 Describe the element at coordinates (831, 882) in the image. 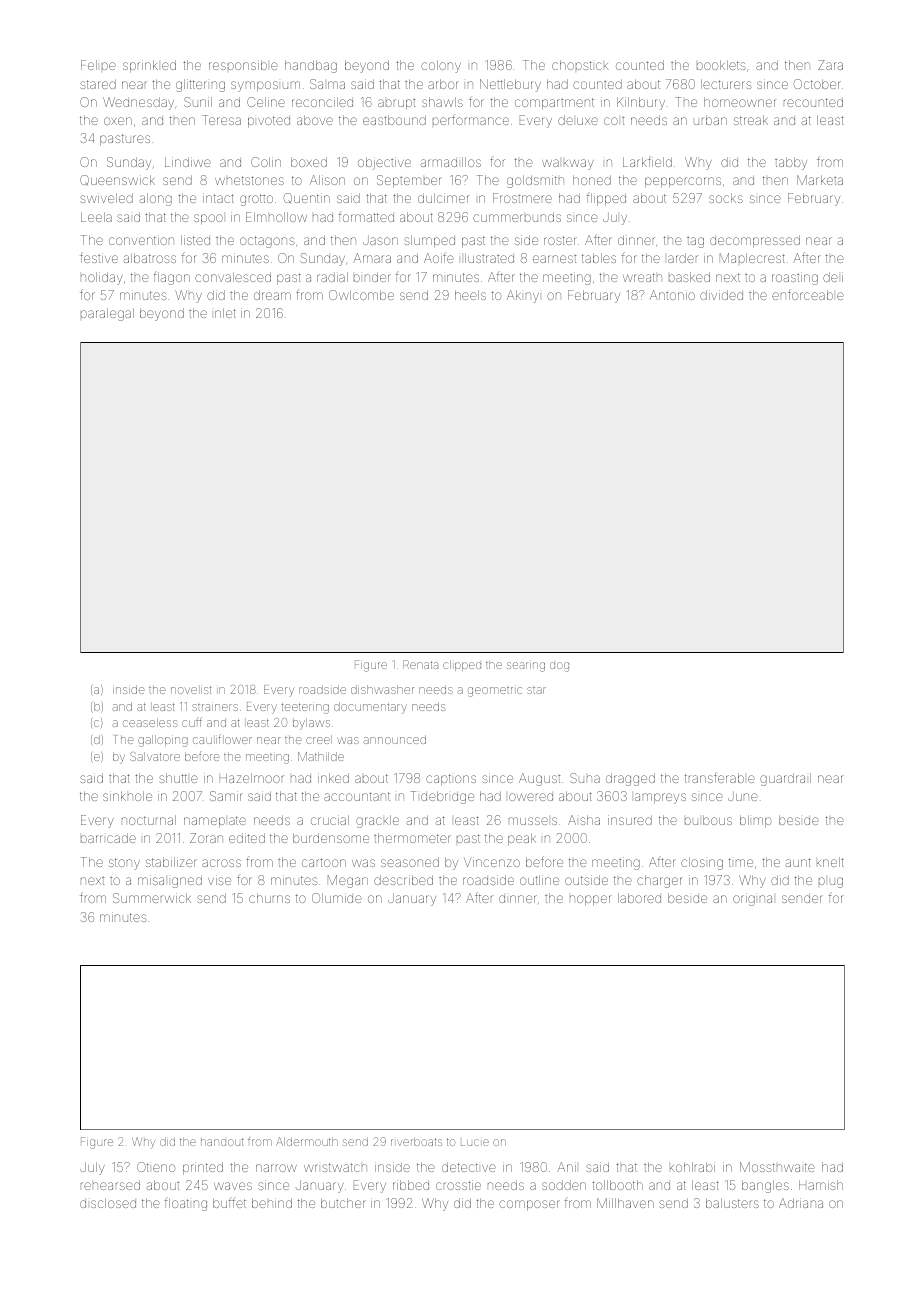

I see `plug` at that location.
